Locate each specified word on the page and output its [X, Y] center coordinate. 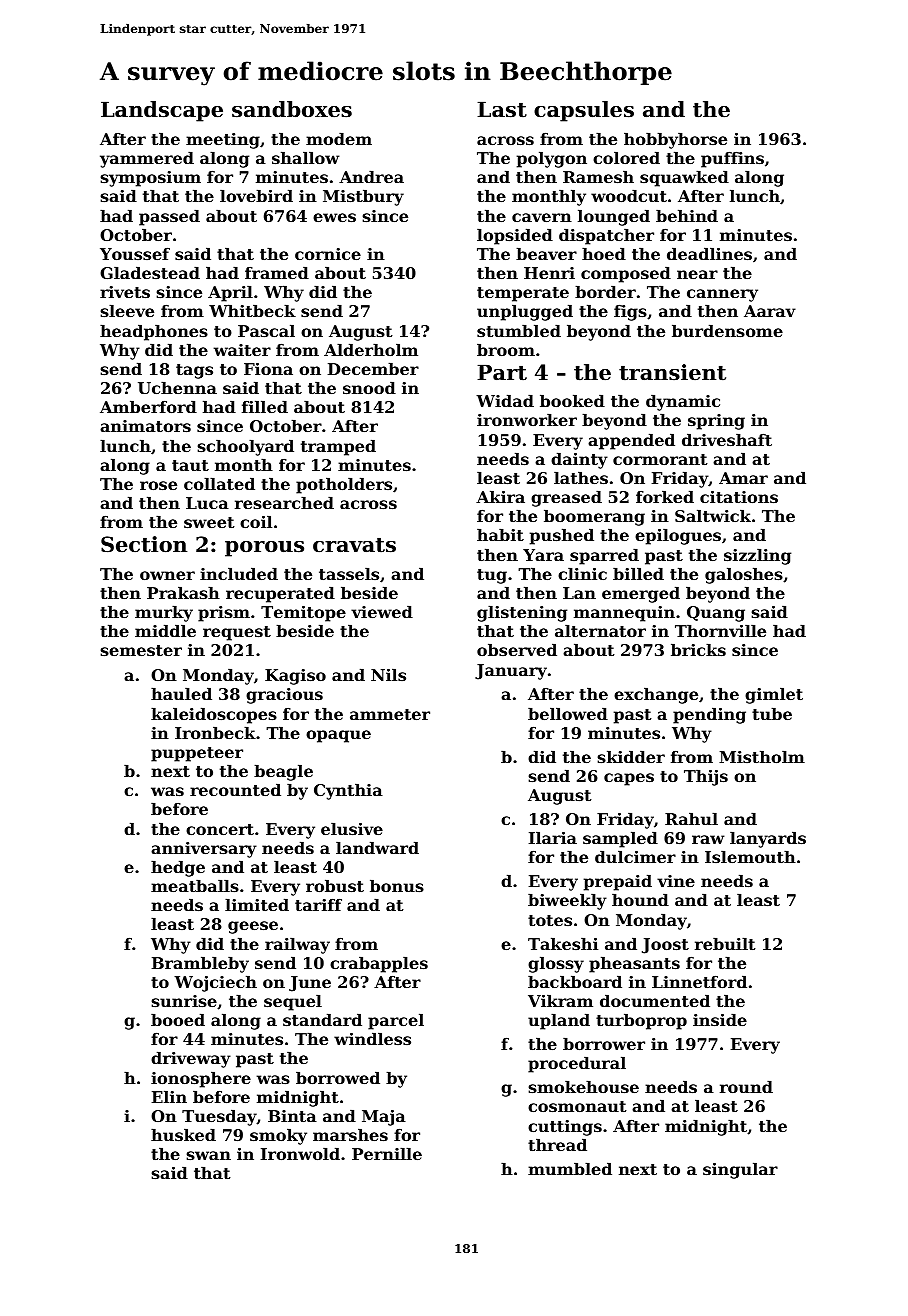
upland [559, 1022]
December [373, 369]
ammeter [390, 714]
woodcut [629, 196]
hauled [181, 694]
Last [502, 109]
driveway [191, 1060]
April [230, 294]
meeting [223, 141]
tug [492, 576]
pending [709, 716]
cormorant [660, 459]
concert [220, 829]
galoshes [744, 576]
